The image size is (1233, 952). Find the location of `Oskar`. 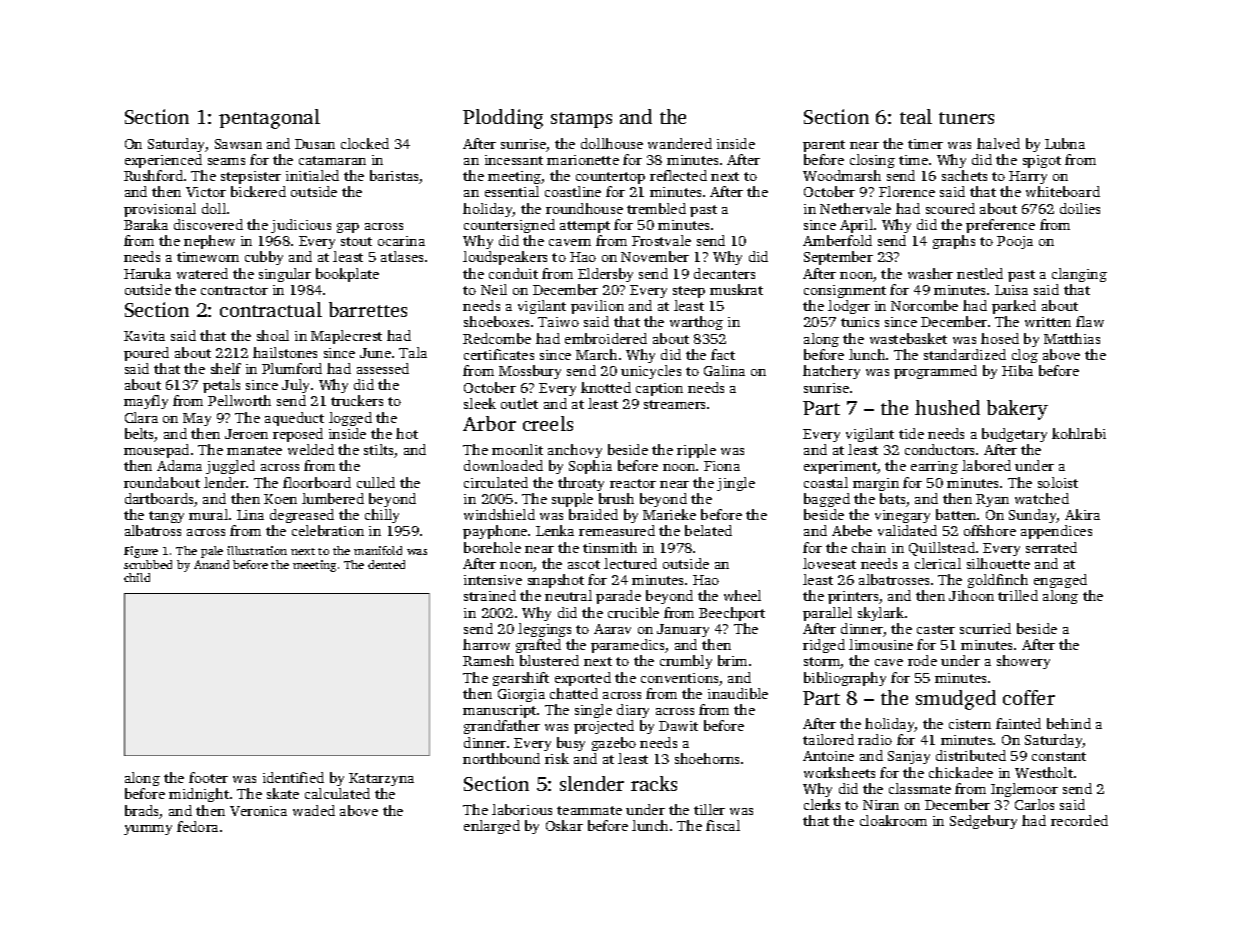

Oskar is located at coordinates (564, 825).
